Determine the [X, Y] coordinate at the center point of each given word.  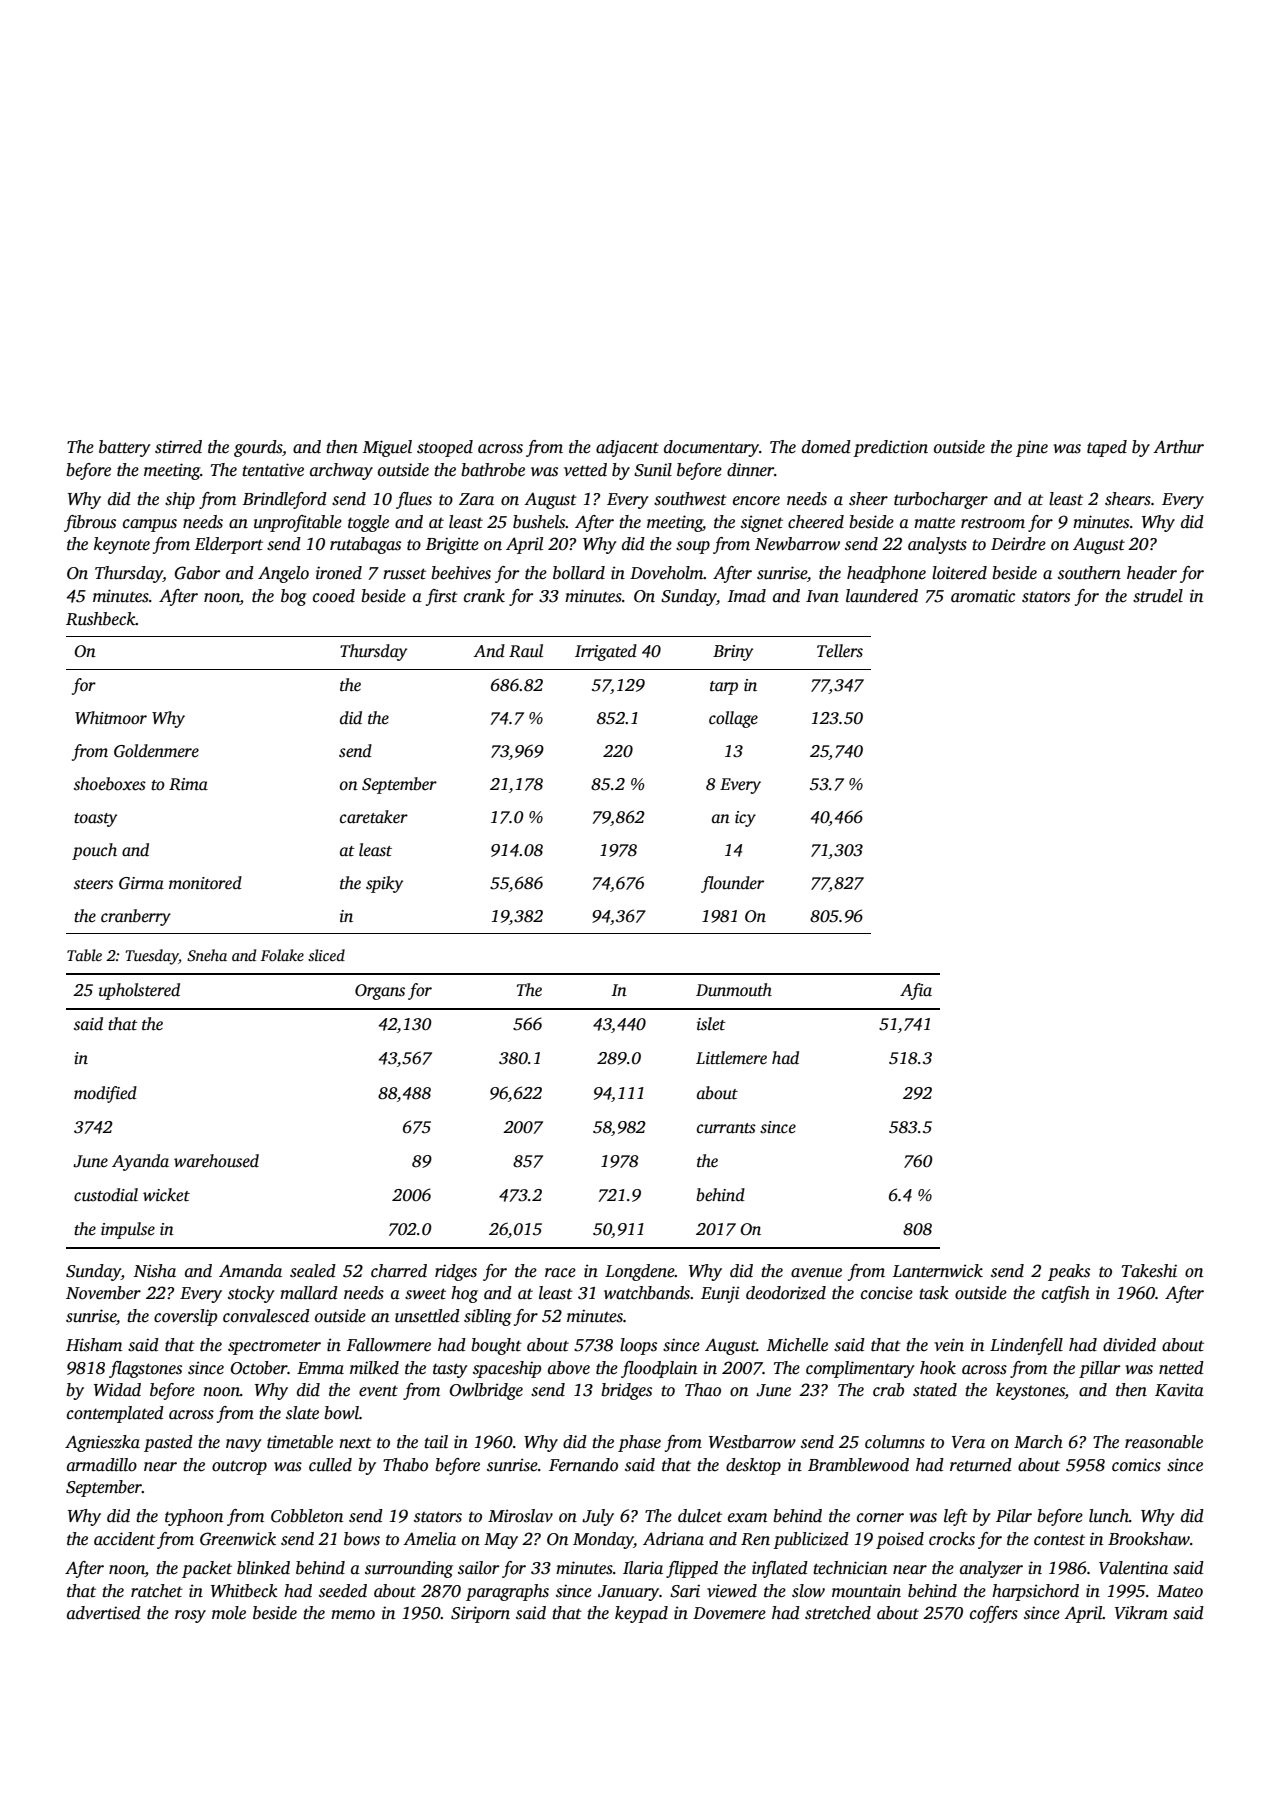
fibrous [90, 523]
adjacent [627, 448]
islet [711, 1024]
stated [935, 1390]
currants [726, 1128]
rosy [190, 1616]
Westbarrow [752, 1442]
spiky [384, 884]
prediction [890, 448]
